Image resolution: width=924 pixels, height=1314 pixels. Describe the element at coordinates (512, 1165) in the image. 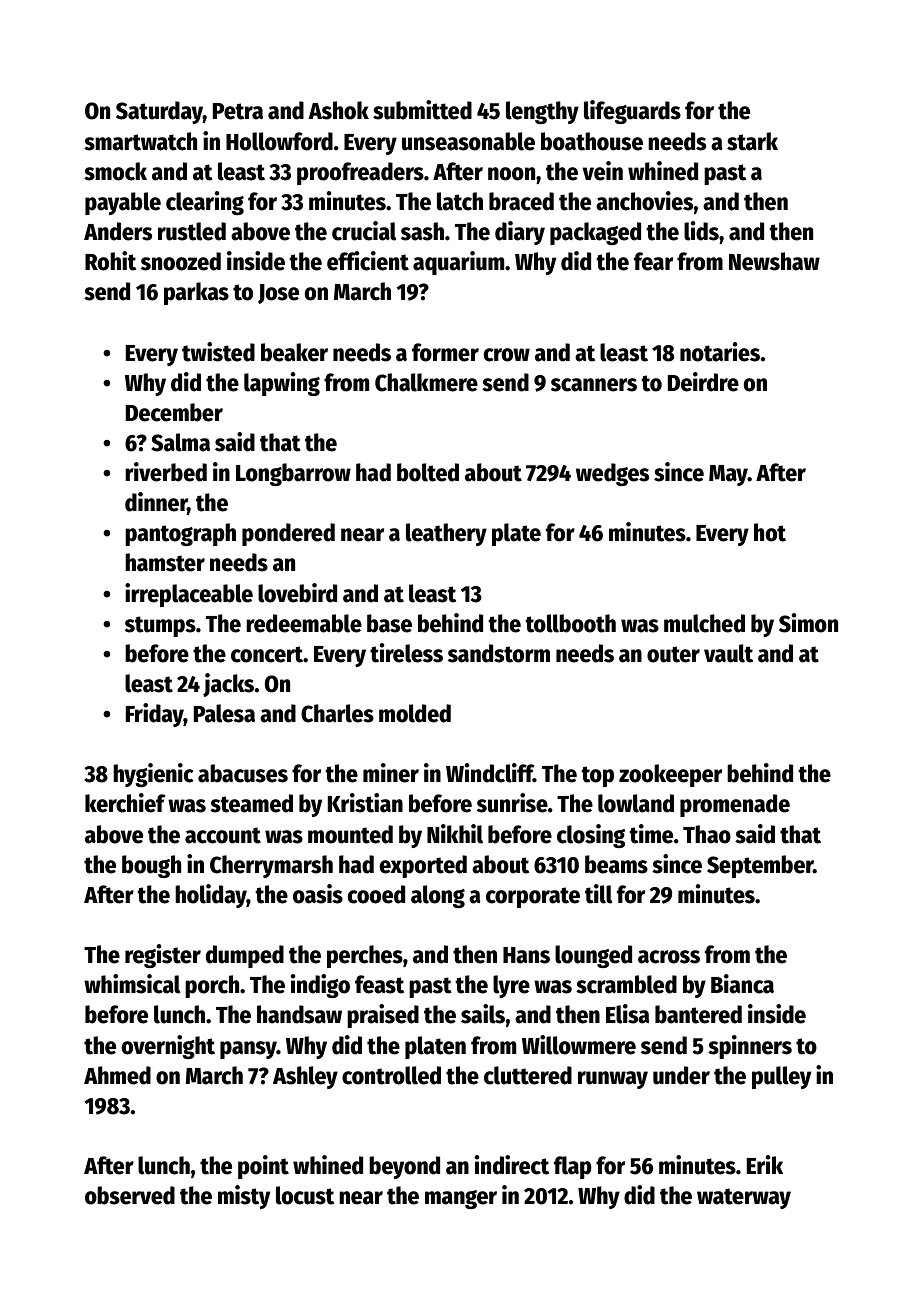

I see `indirect` at that location.
